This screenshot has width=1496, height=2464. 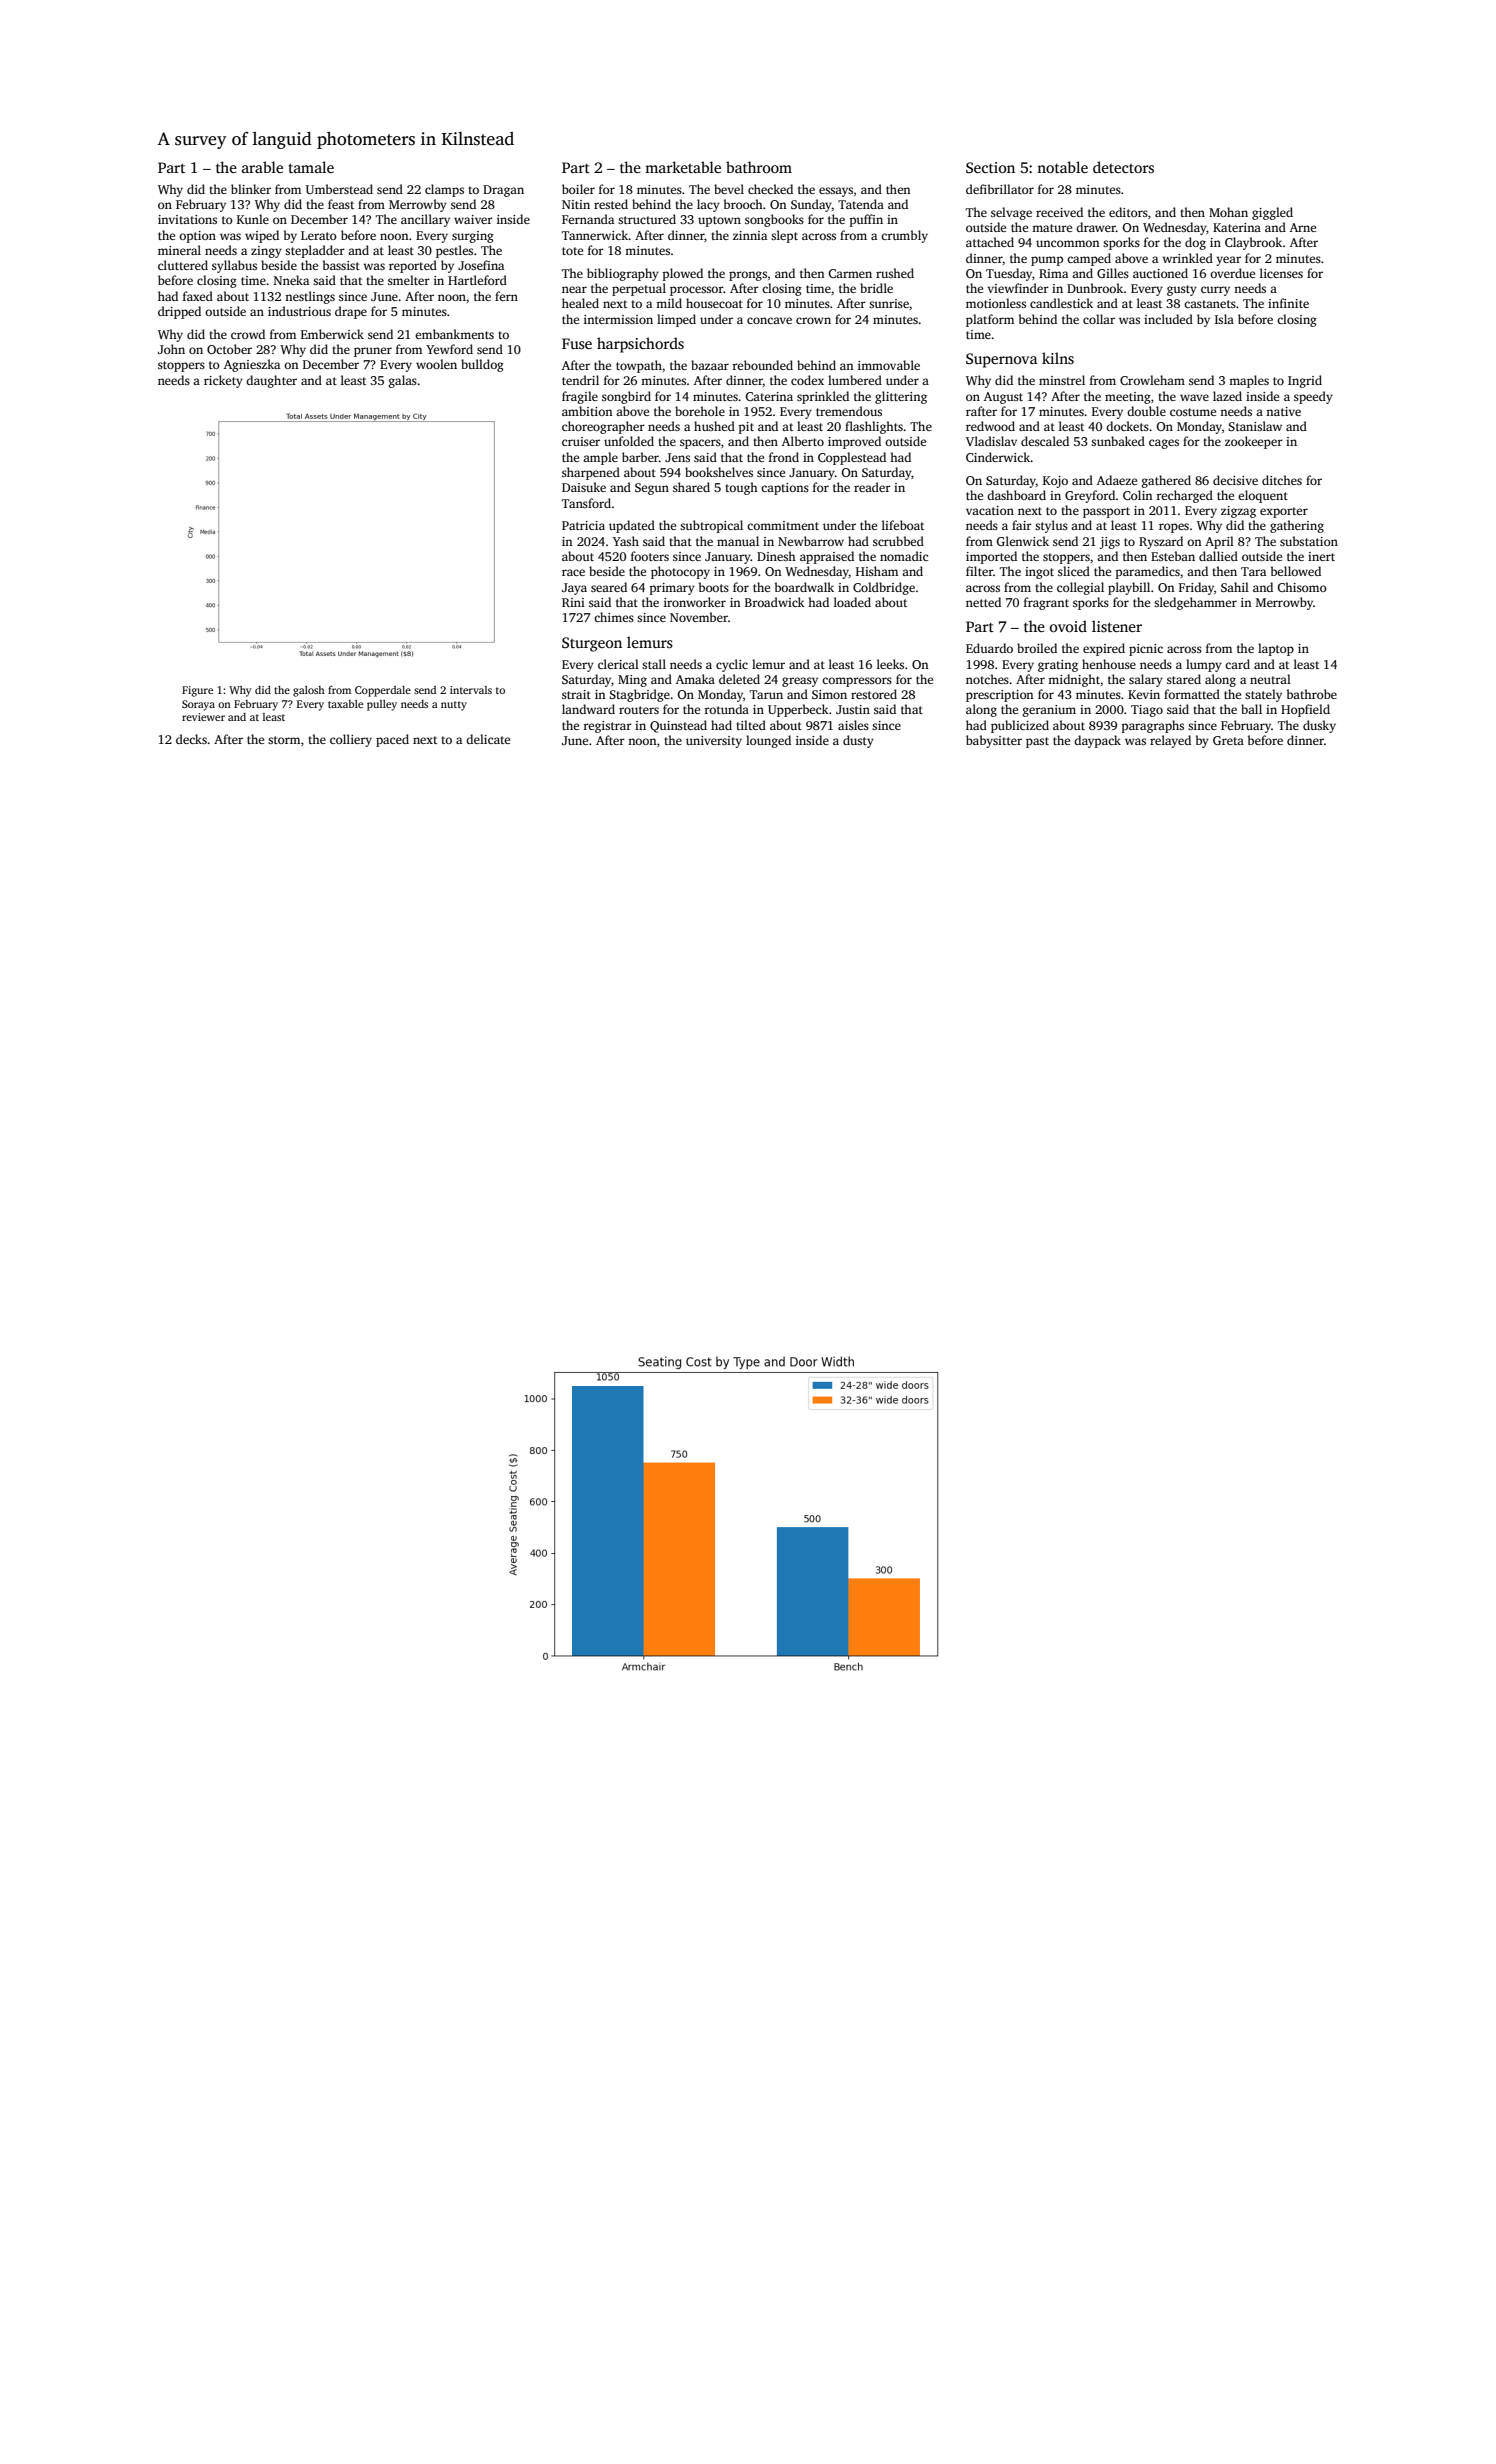 What do you see at coordinates (876, 288) in the screenshot?
I see `bridle` at bounding box center [876, 288].
